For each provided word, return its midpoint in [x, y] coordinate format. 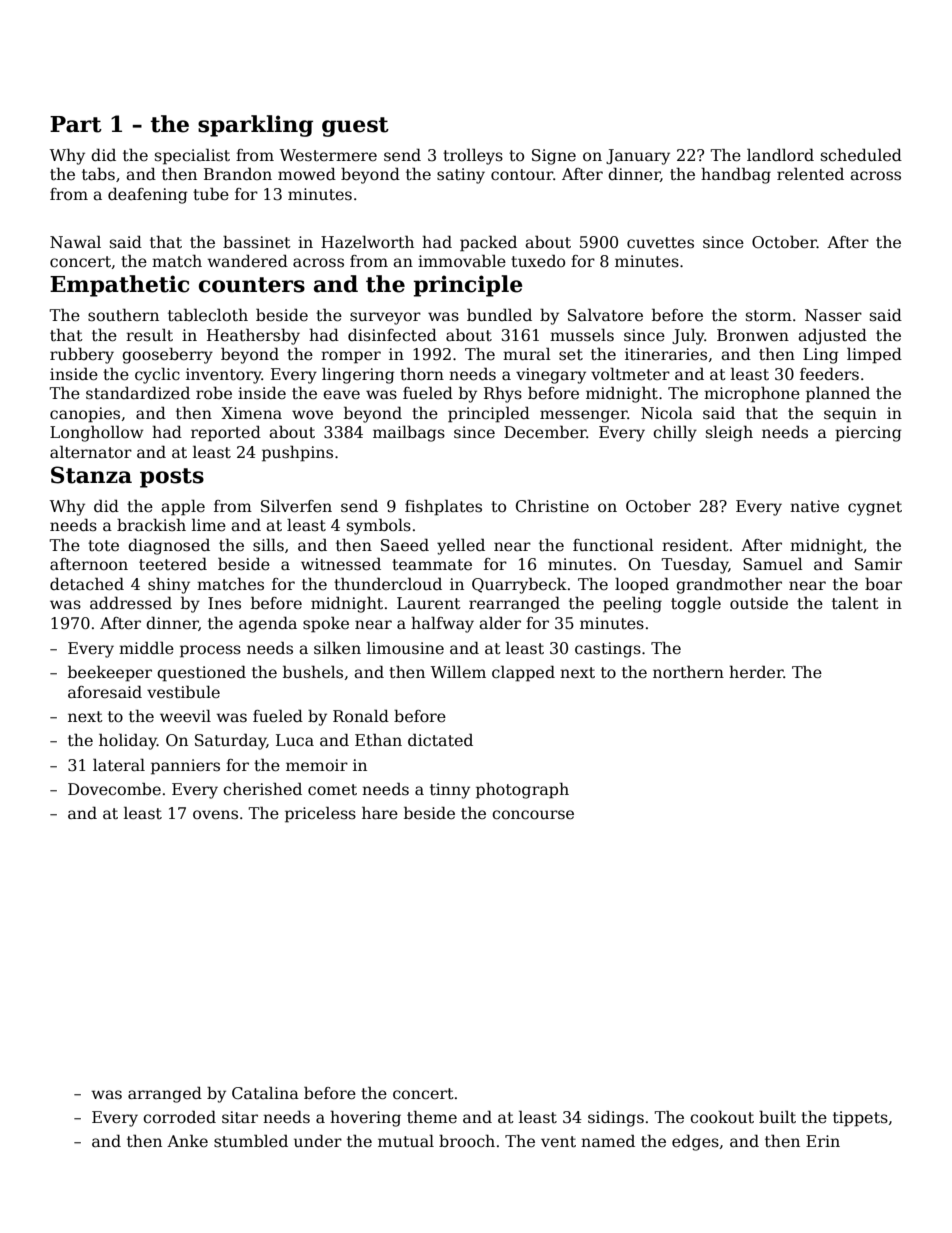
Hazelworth [367, 242]
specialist [192, 157]
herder [756, 671]
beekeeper [110, 674]
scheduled [861, 154]
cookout [722, 1117]
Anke [187, 1141]
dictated [440, 740]
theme [432, 1117]
